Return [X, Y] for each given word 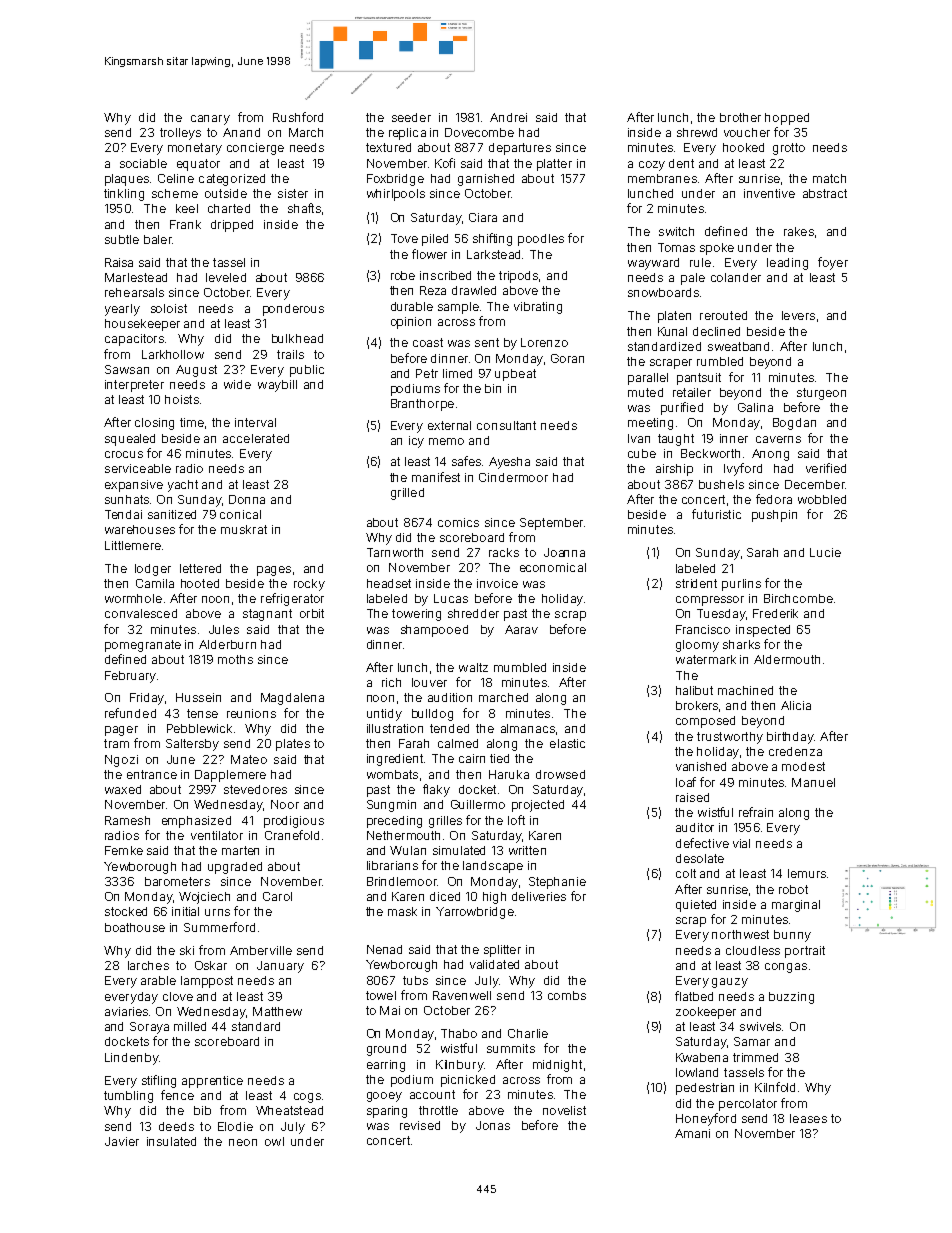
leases [808, 1118]
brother [740, 117]
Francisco [703, 629]
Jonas [493, 1125]
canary [210, 120]
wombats [392, 774]
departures [520, 149]
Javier [122, 1141]
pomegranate [143, 646]
